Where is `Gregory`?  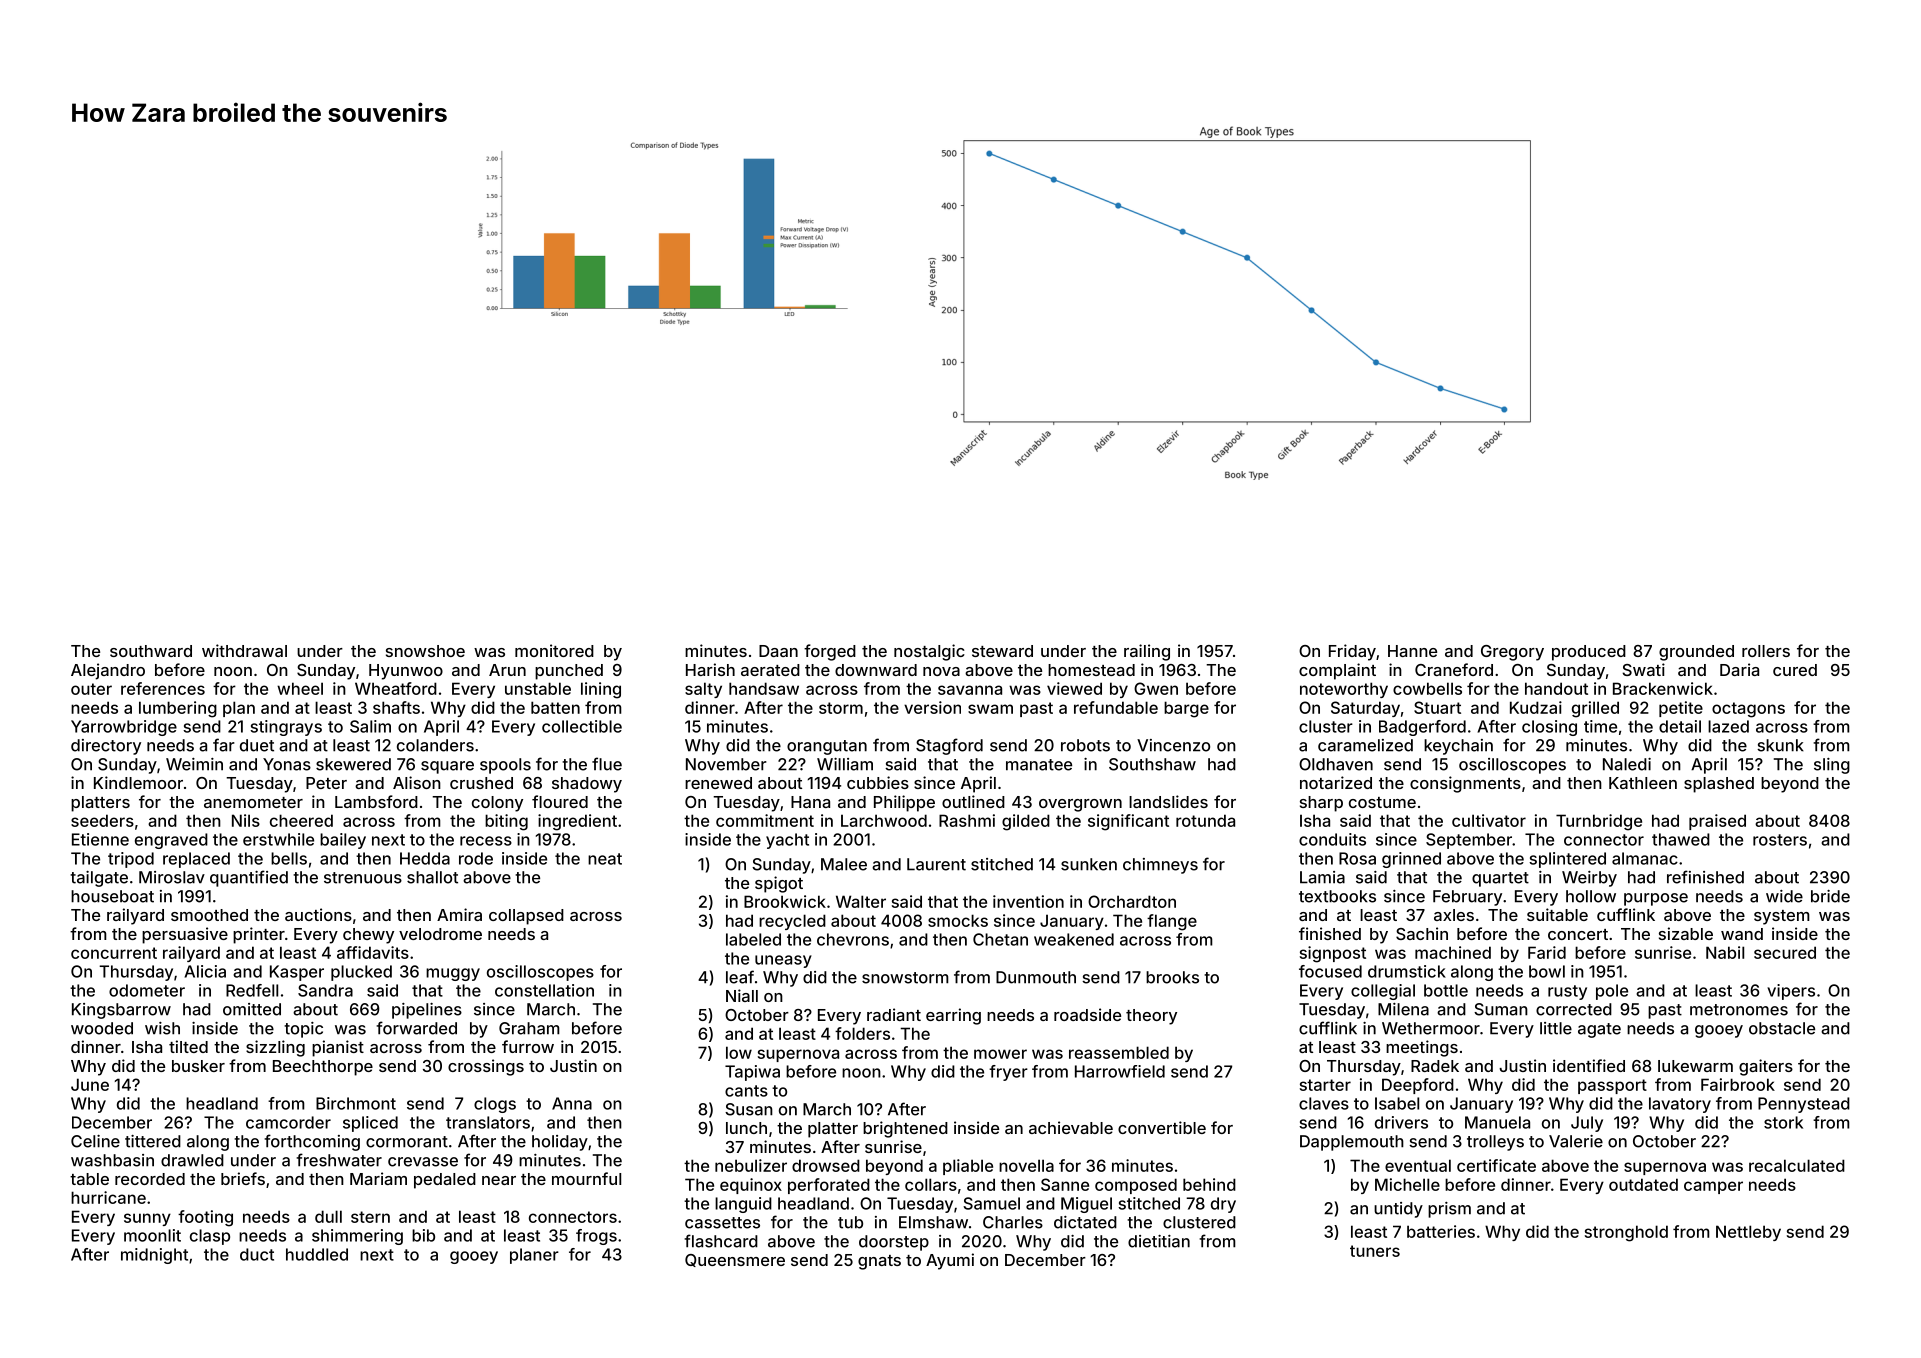 Gregory is located at coordinates (1512, 653).
